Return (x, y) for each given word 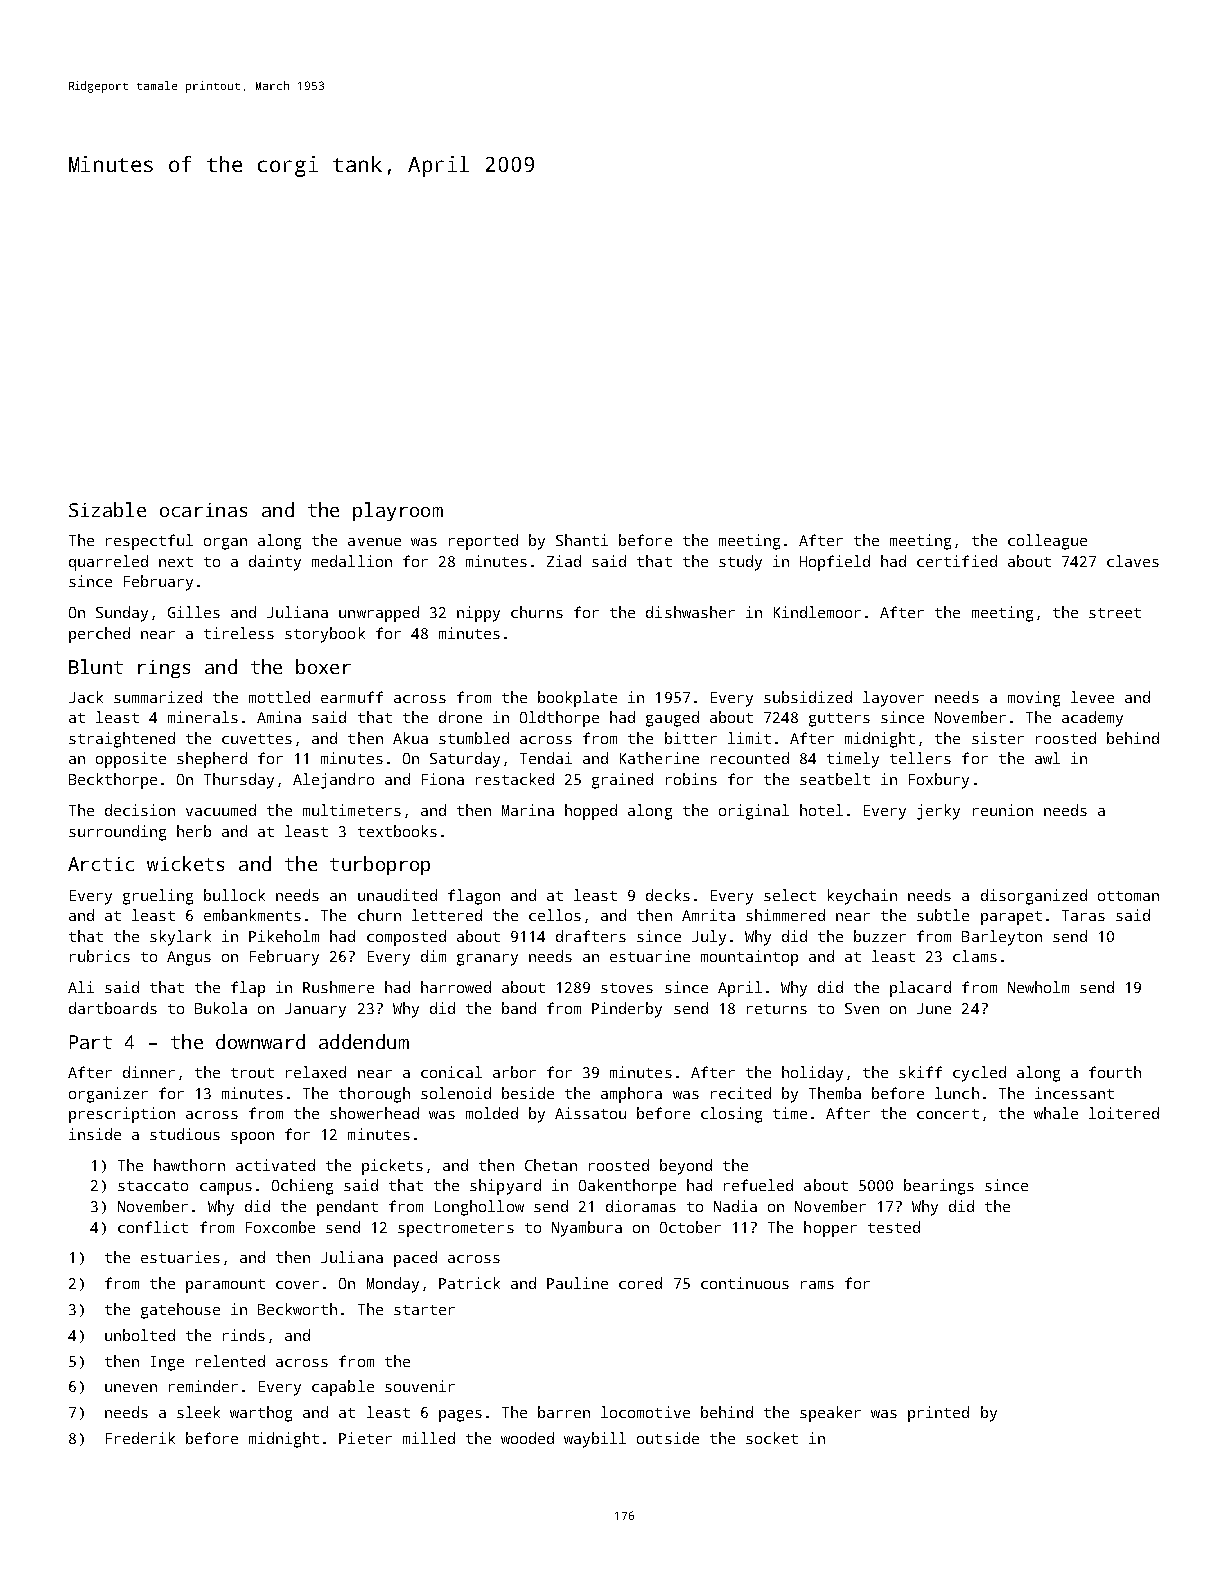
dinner (149, 1072)
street (1115, 613)
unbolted (140, 1335)
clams (975, 956)
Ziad (564, 561)
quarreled (108, 563)
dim (433, 956)
